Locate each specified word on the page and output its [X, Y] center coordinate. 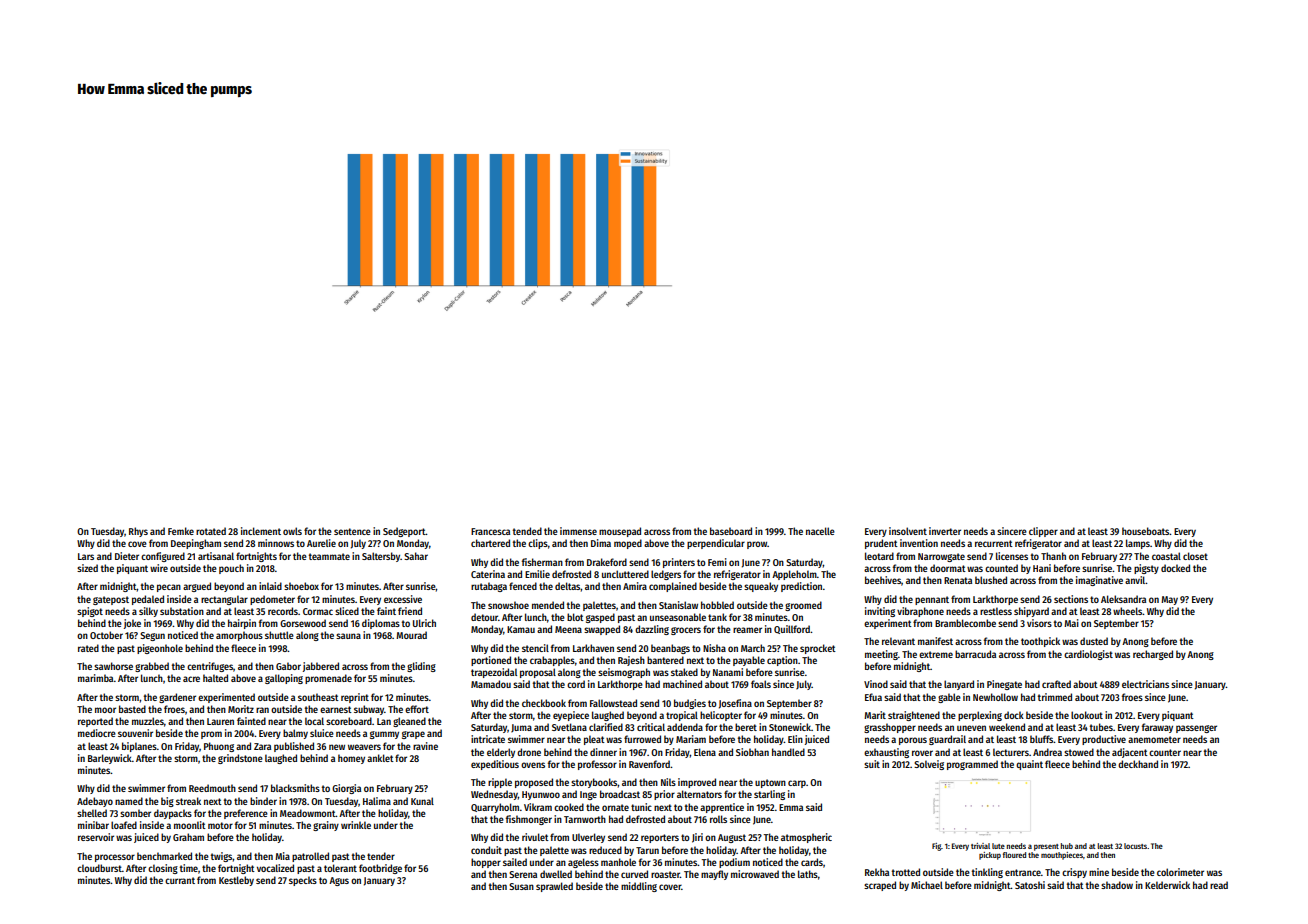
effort [417, 709]
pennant [932, 600]
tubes [1101, 727]
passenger [1196, 729]
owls [292, 531]
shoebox [301, 586]
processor [115, 858]
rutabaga [489, 587]
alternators [699, 794]
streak [188, 801]
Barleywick [110, 759]
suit [872, 764]
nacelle [820, 531]
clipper [1043, 532]
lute [998, 846]
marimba [96, 678]
